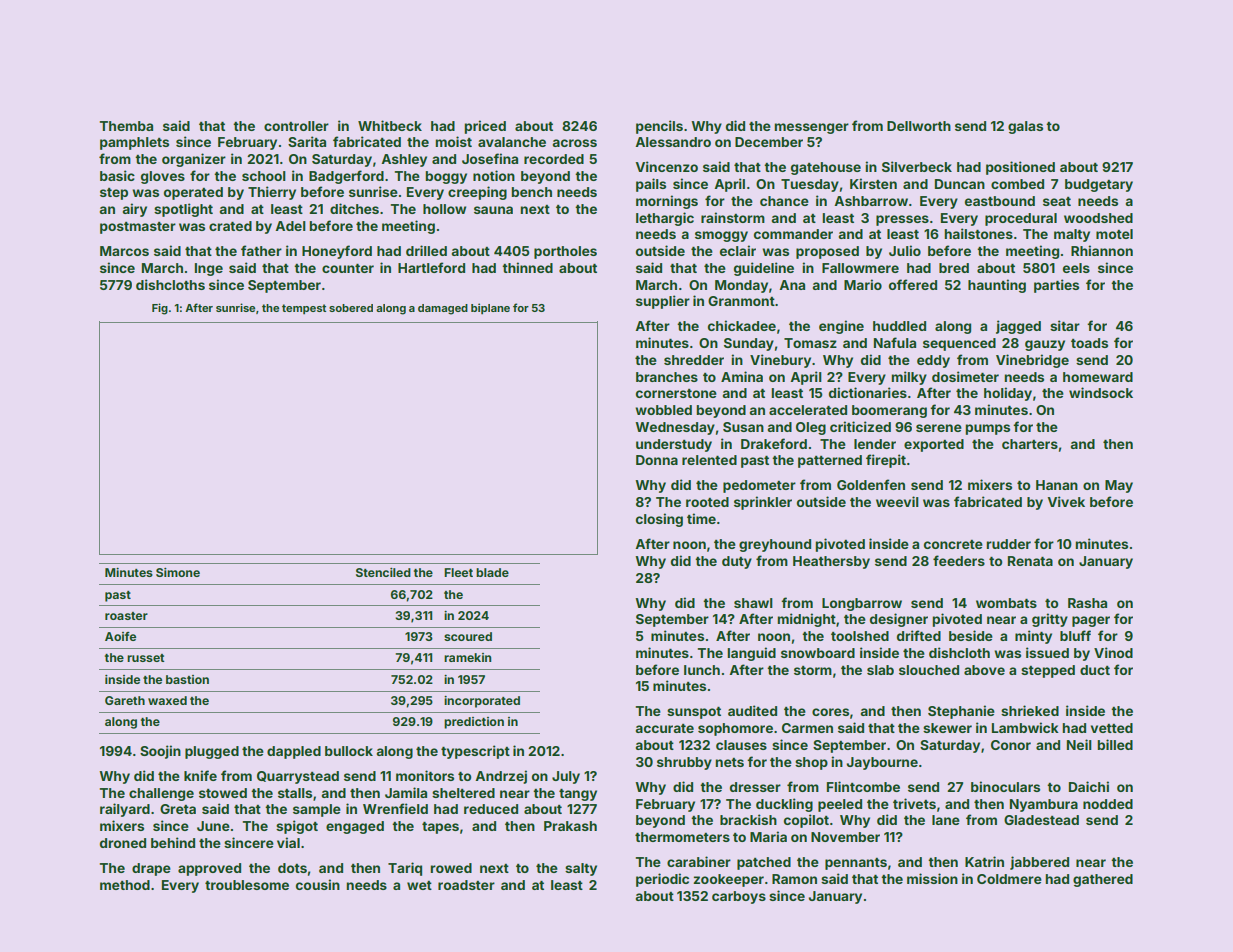  I want to click on priced, so click(485, 127).
